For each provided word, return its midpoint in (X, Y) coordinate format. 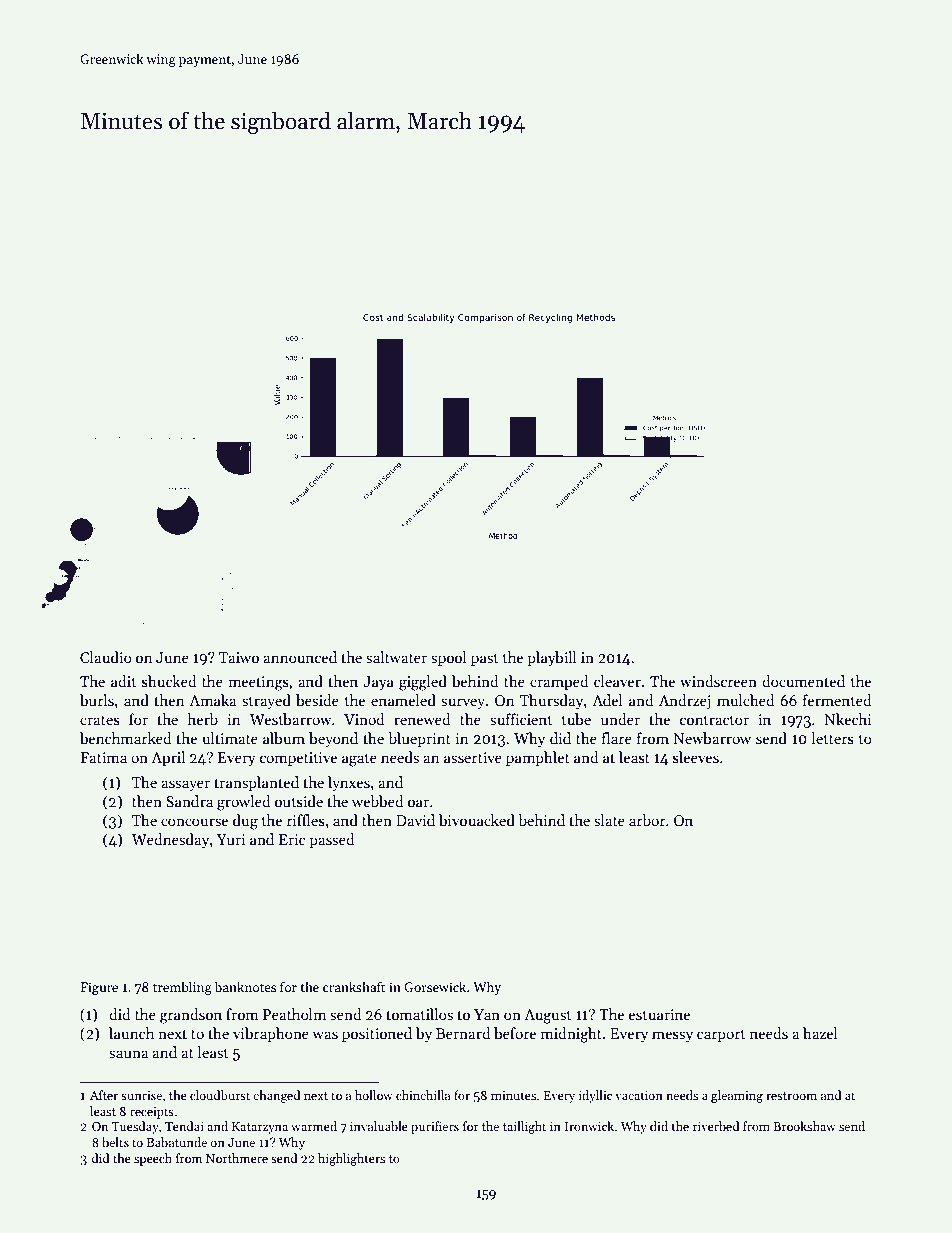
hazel (820, 1033)
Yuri (231, 839)
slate (609, 820)
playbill (552, 658)
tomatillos (419, 1014)
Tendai (184, 1126)
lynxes (349, 783)
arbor (647, 820)
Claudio (106, 657)
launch (131, 1033)
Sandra (189, 801)
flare (617, 738)
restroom (791, 1096)
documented (803, 681)
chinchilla (423, 1095)
